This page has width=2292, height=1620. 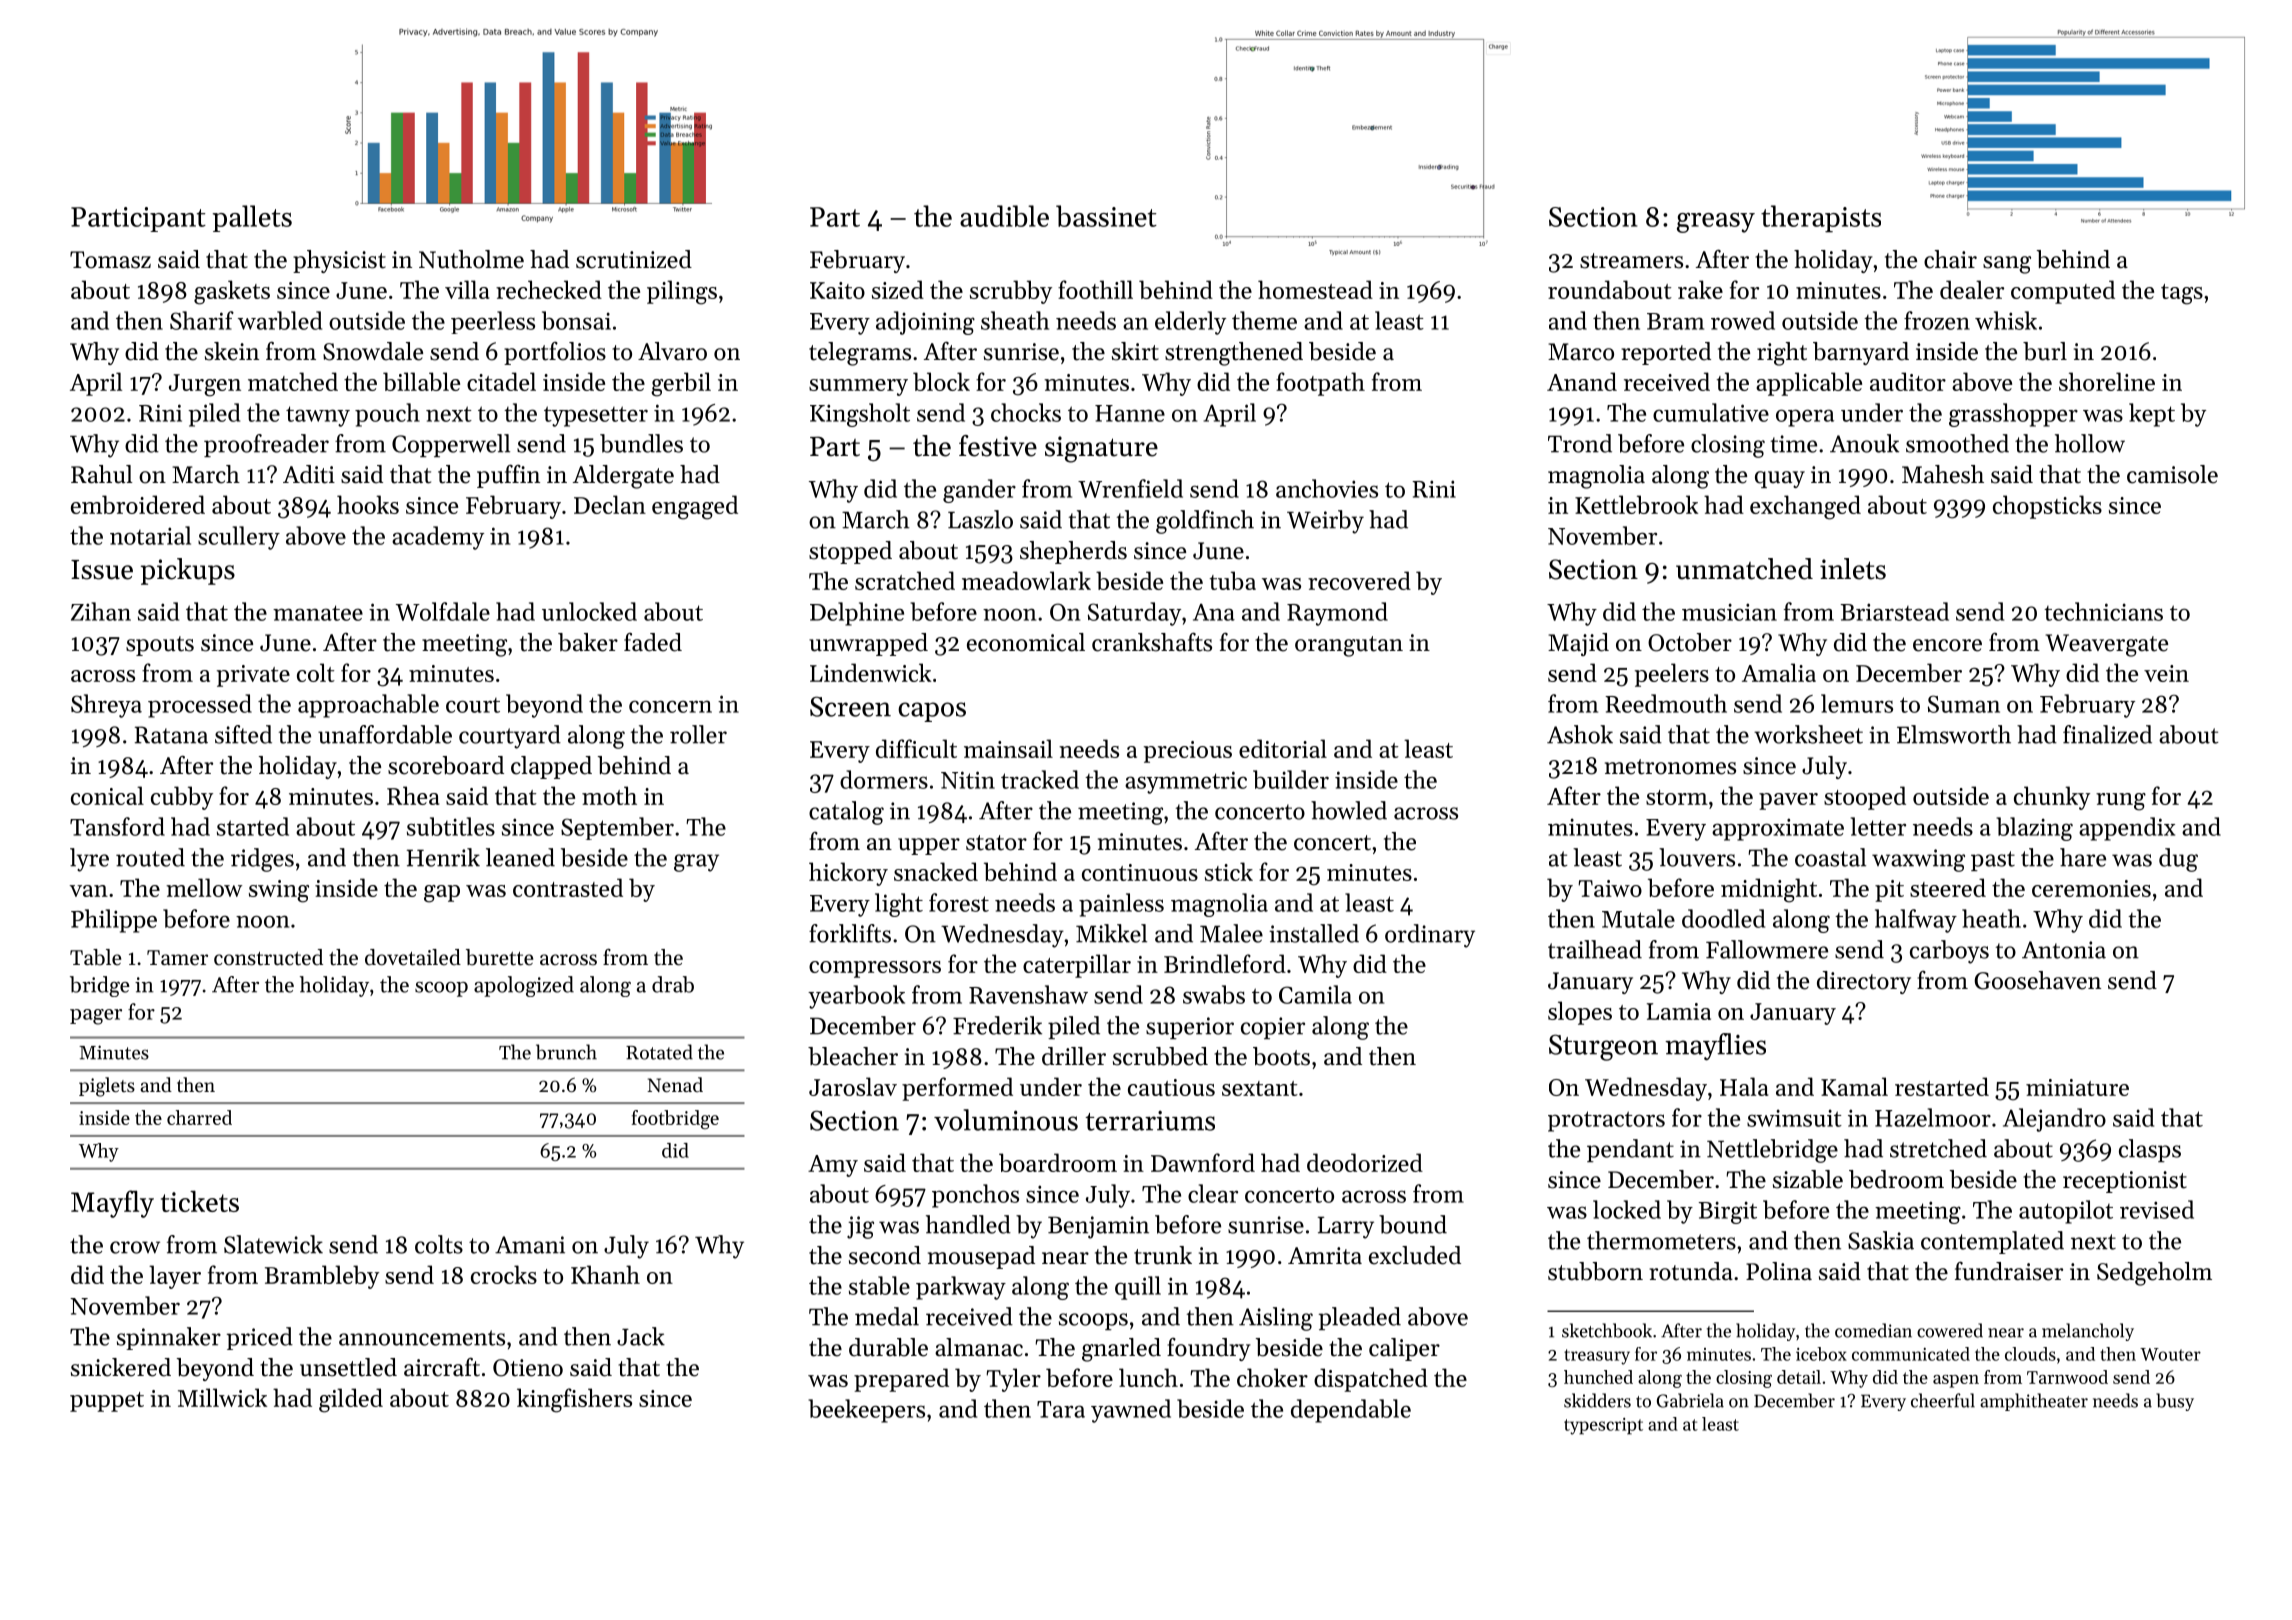 I want to click on finalized, so click(x=2107, y=734).
